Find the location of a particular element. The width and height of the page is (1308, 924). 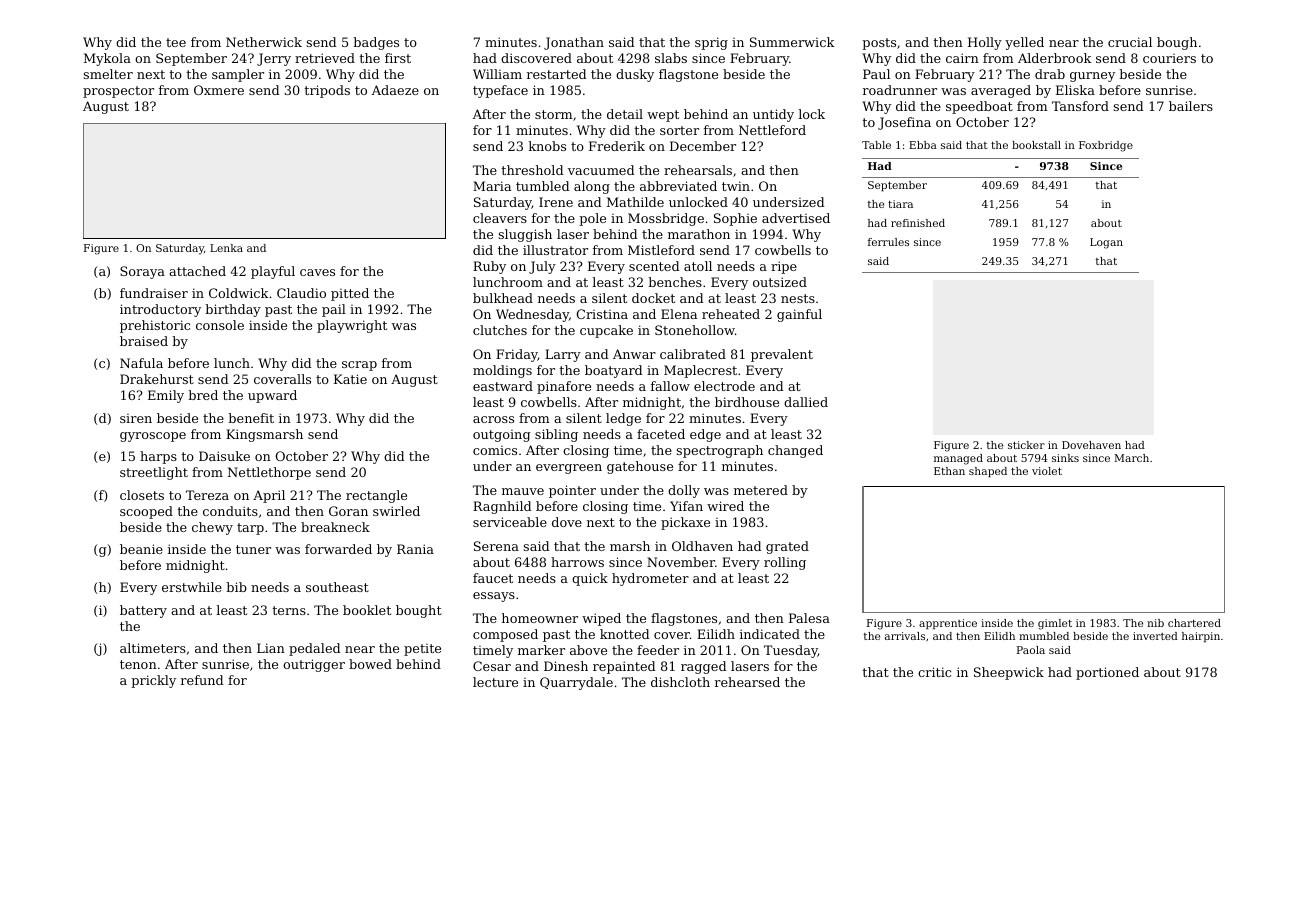

crucial is located at coordinates (1130, 42).
